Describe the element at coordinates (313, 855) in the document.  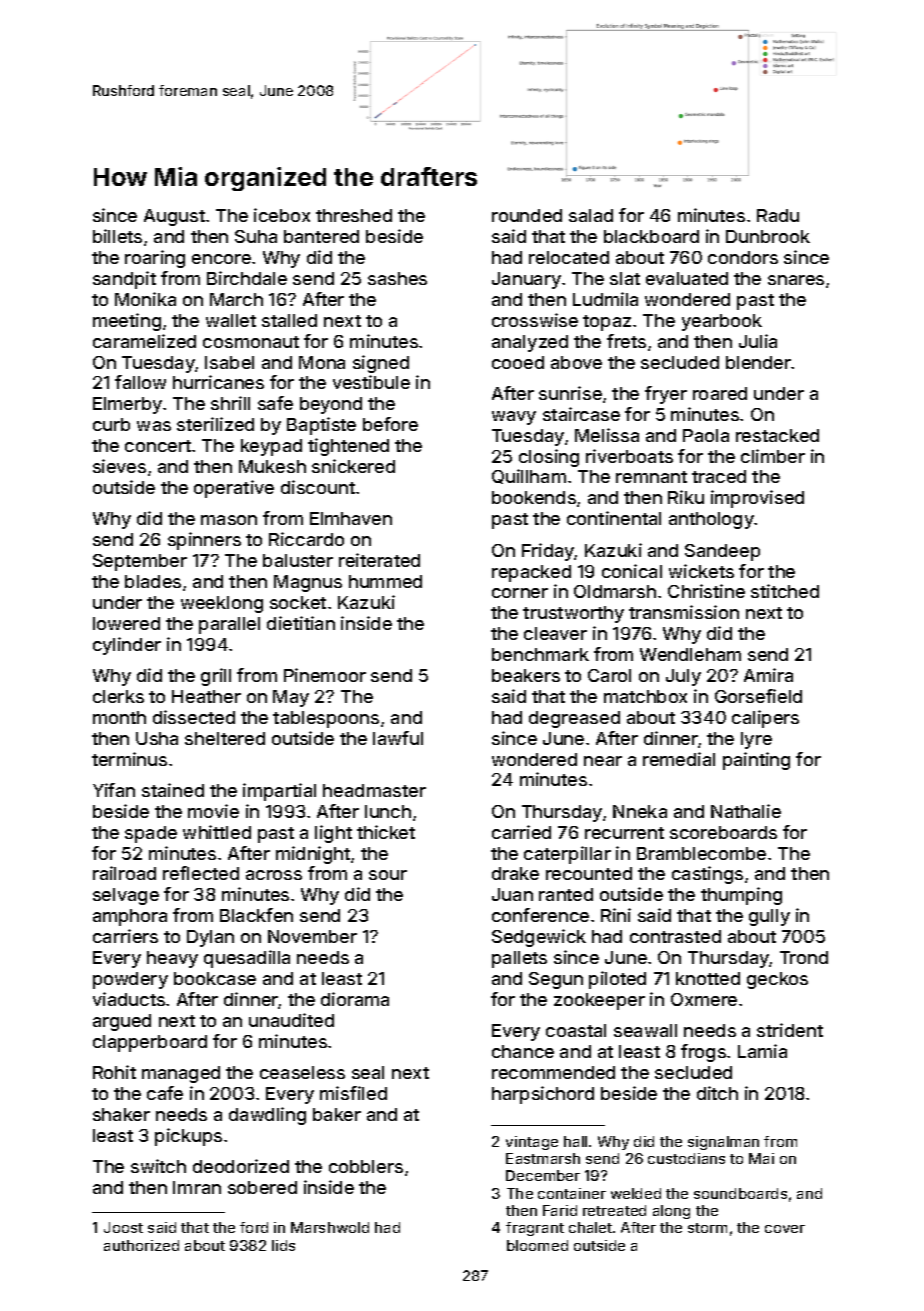
I see `midnight` at that location.
